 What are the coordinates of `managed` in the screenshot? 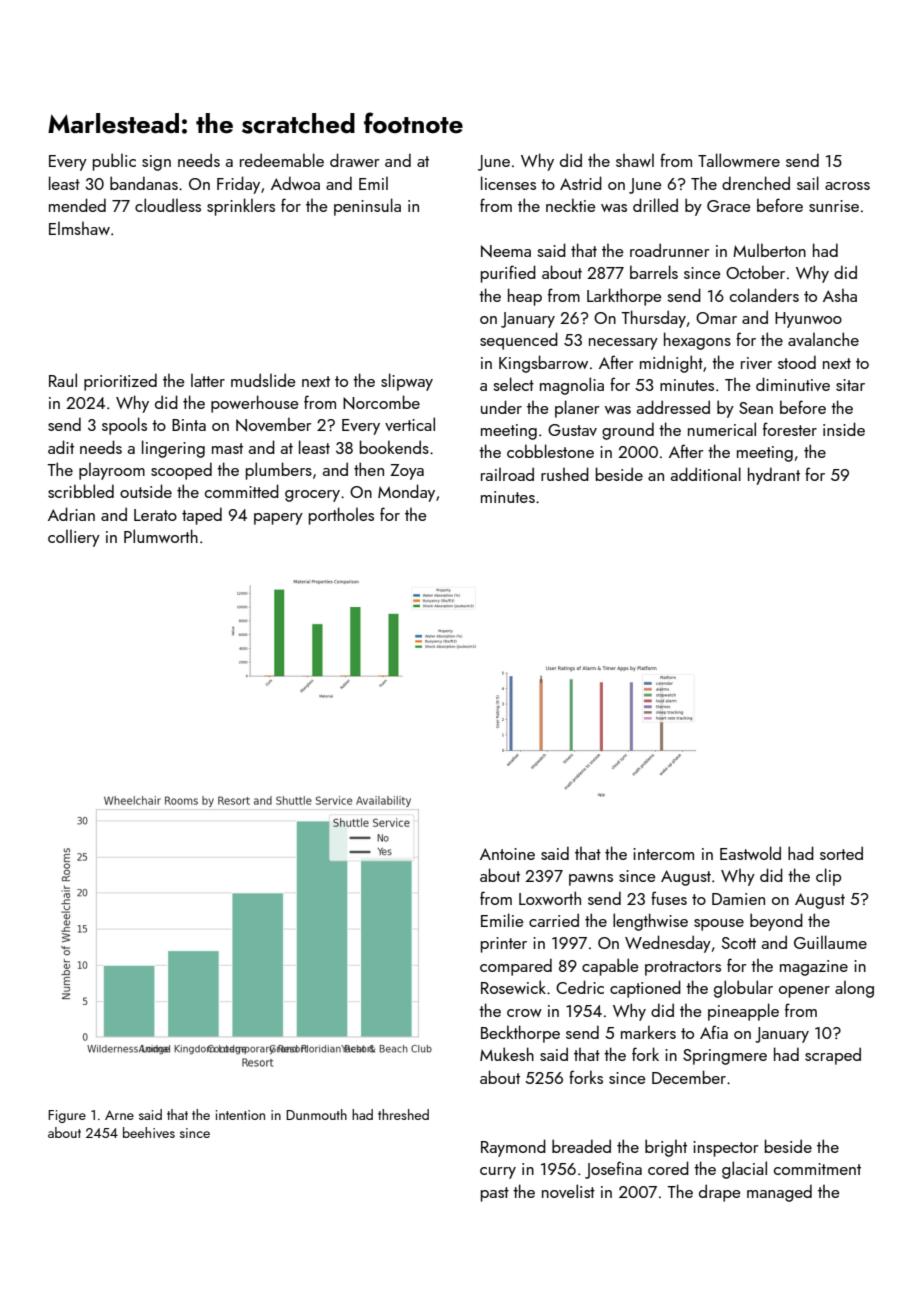 It's located at (779, 1193).
